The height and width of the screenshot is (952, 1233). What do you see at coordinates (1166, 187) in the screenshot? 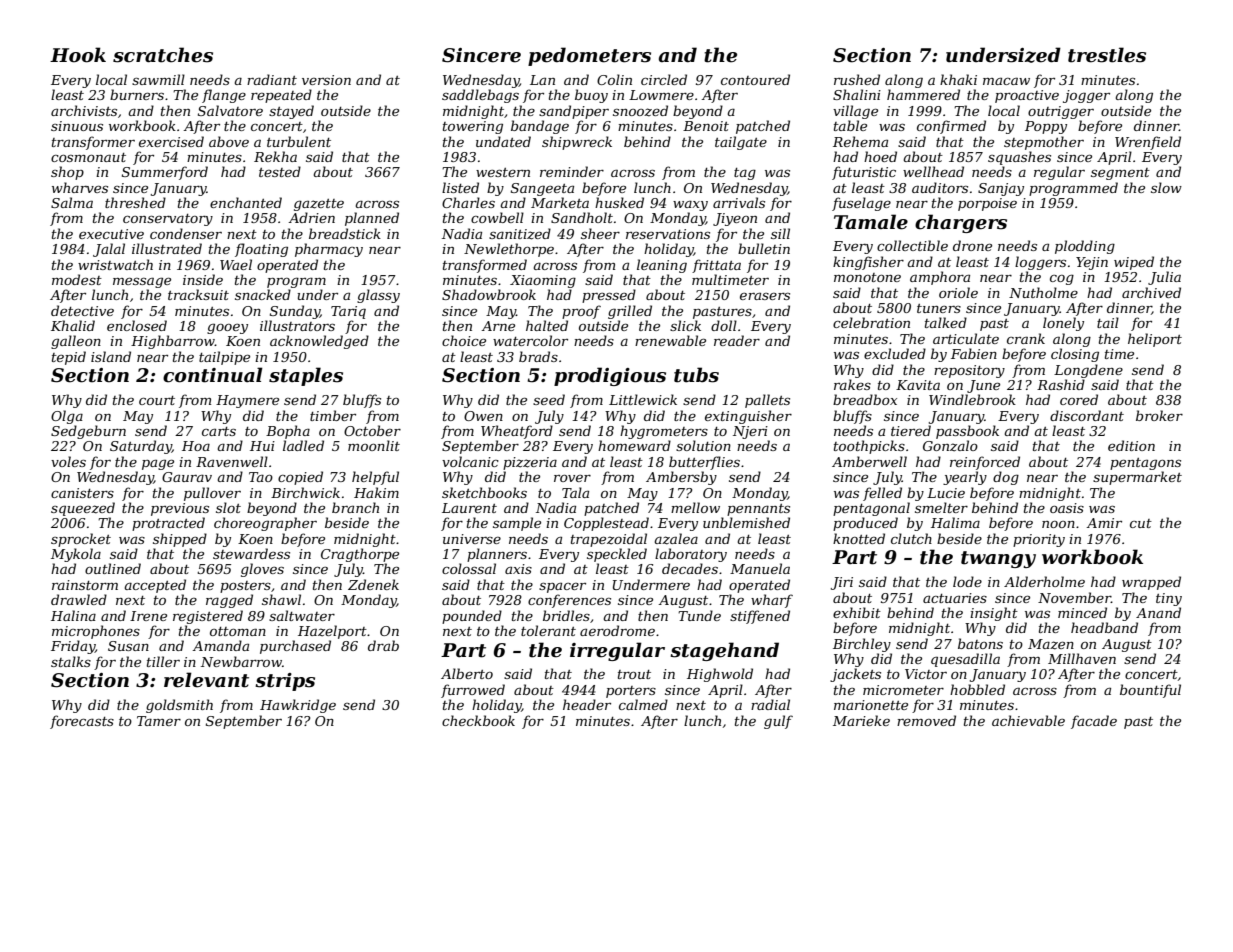
I see `slow` at bounding box center [1166, 187].
